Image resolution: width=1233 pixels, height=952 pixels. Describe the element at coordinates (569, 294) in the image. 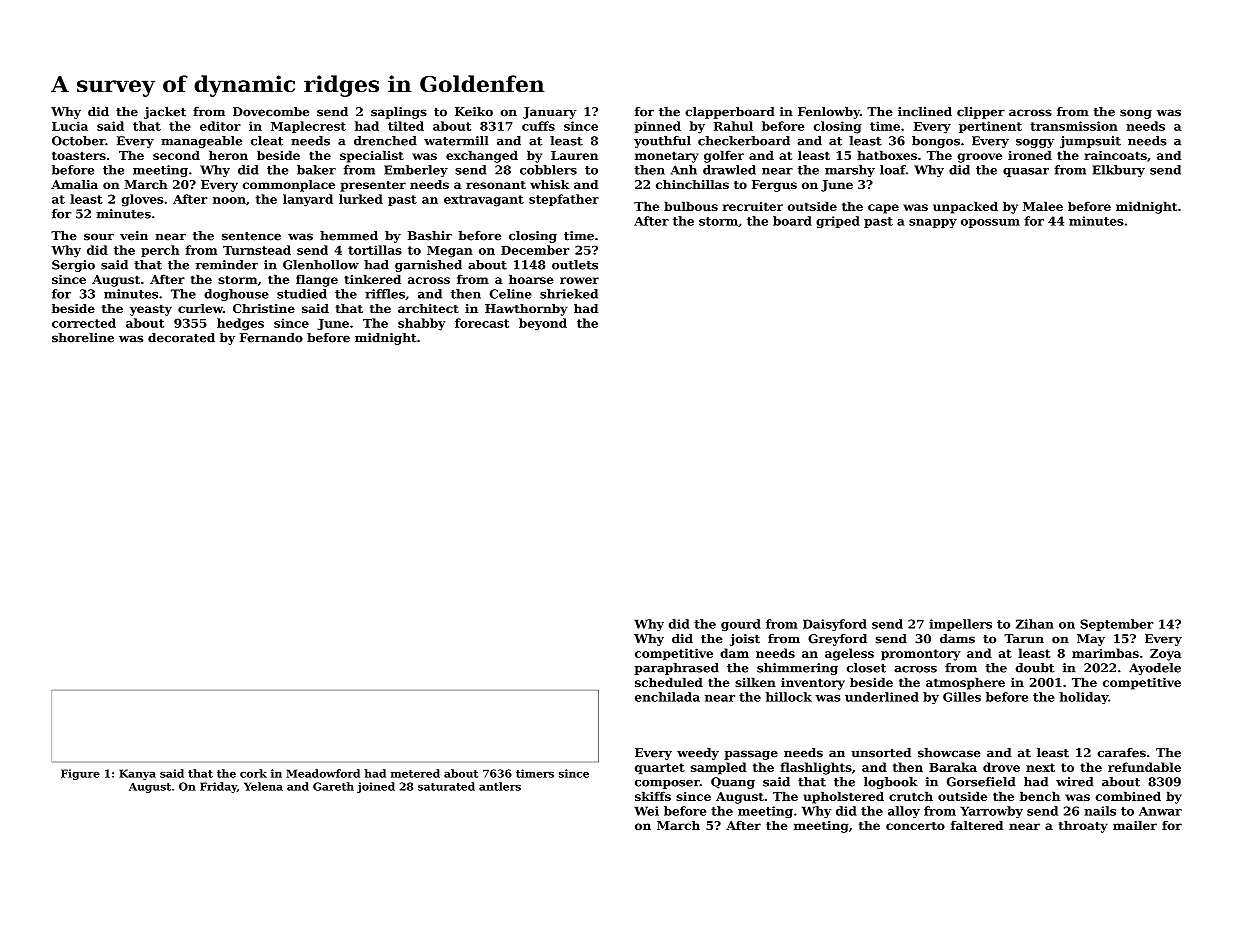

I see `shrieked` at that location.
